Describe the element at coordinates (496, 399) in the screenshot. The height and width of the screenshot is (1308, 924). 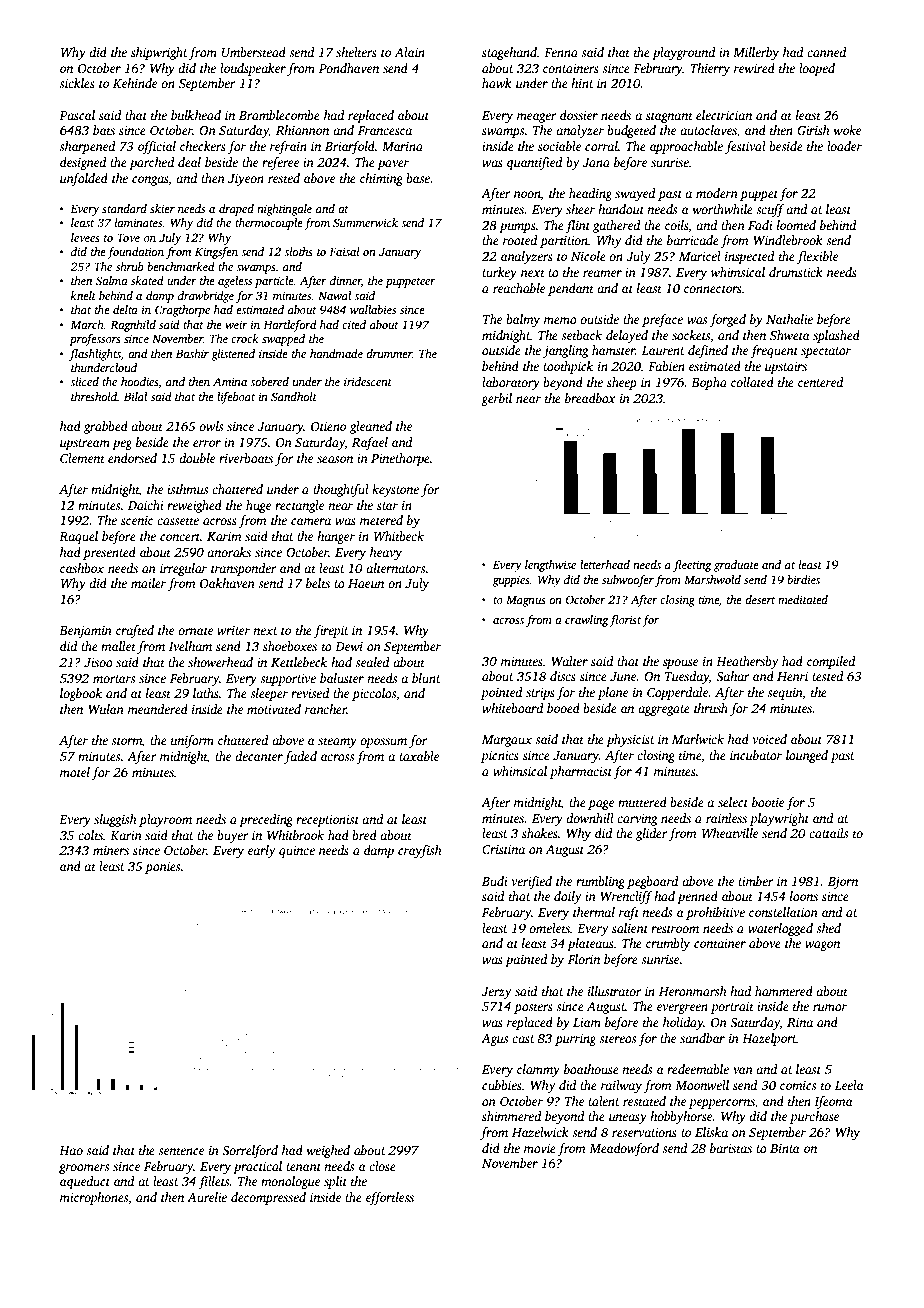
I see `gerbil` at that location.
